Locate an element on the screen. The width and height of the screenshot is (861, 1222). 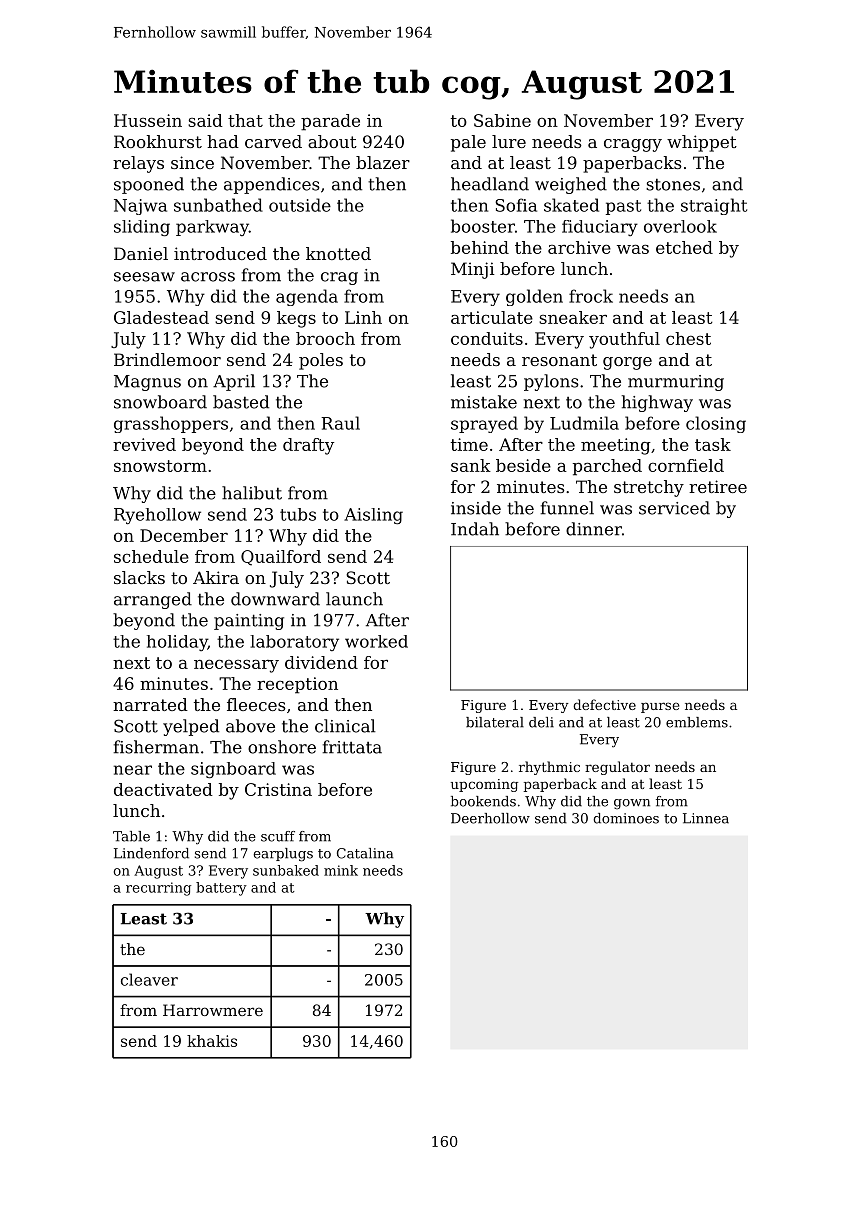
retiree is located at coordinates (718, 486).
